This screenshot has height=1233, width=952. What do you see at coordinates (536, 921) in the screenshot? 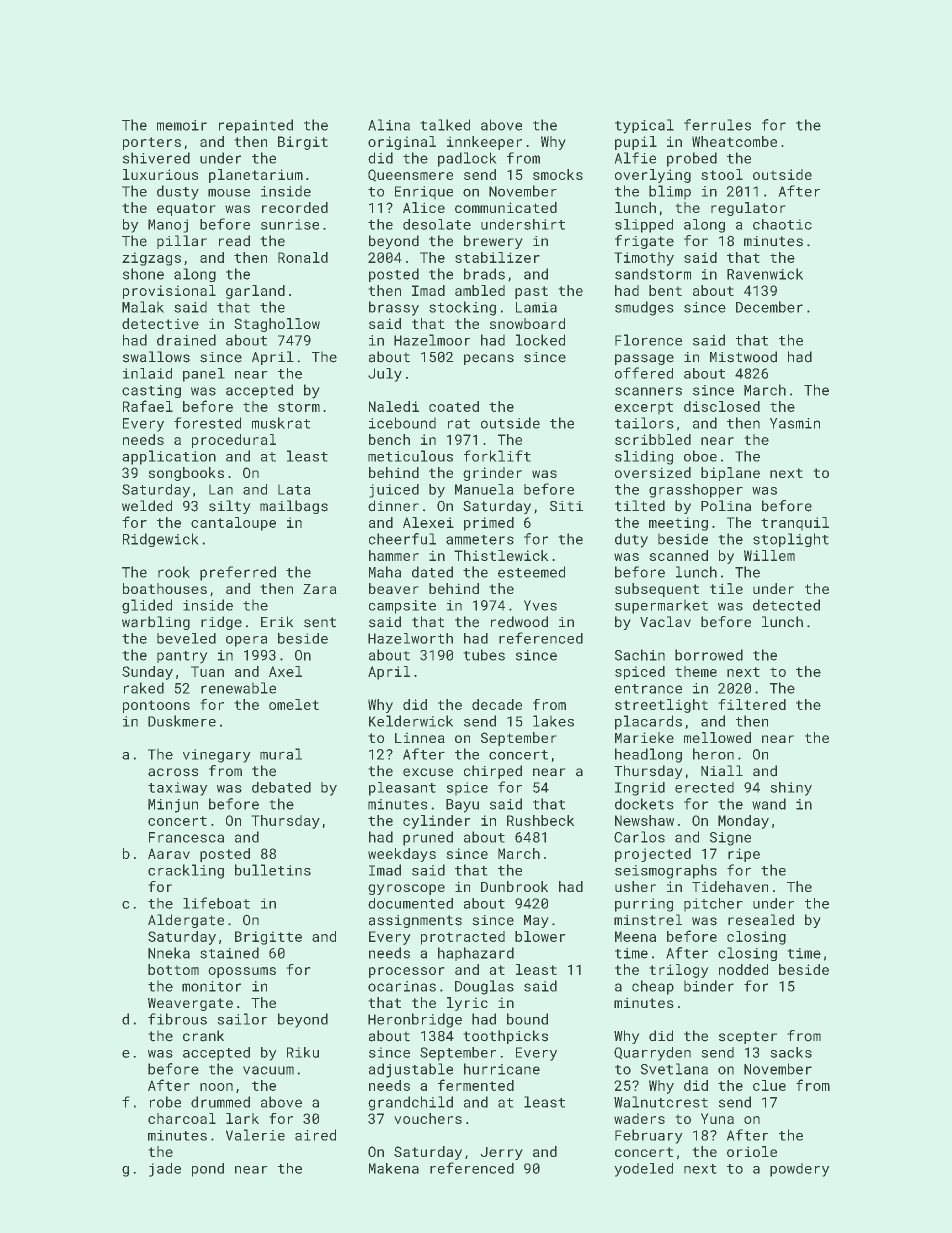
I see `May` at bounding box center [536, 921].
